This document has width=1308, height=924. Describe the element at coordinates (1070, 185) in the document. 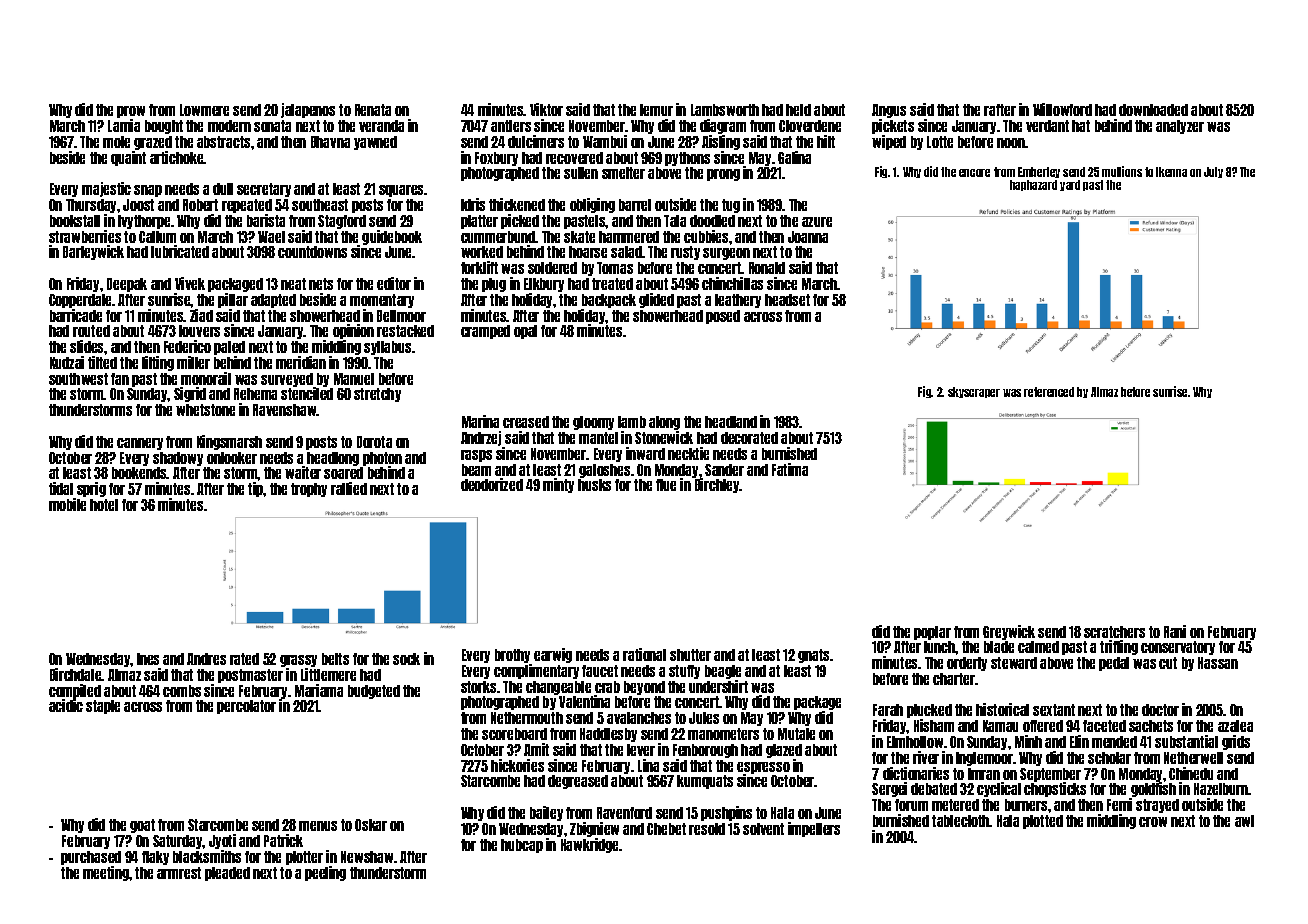

I see `yard` at that location.
